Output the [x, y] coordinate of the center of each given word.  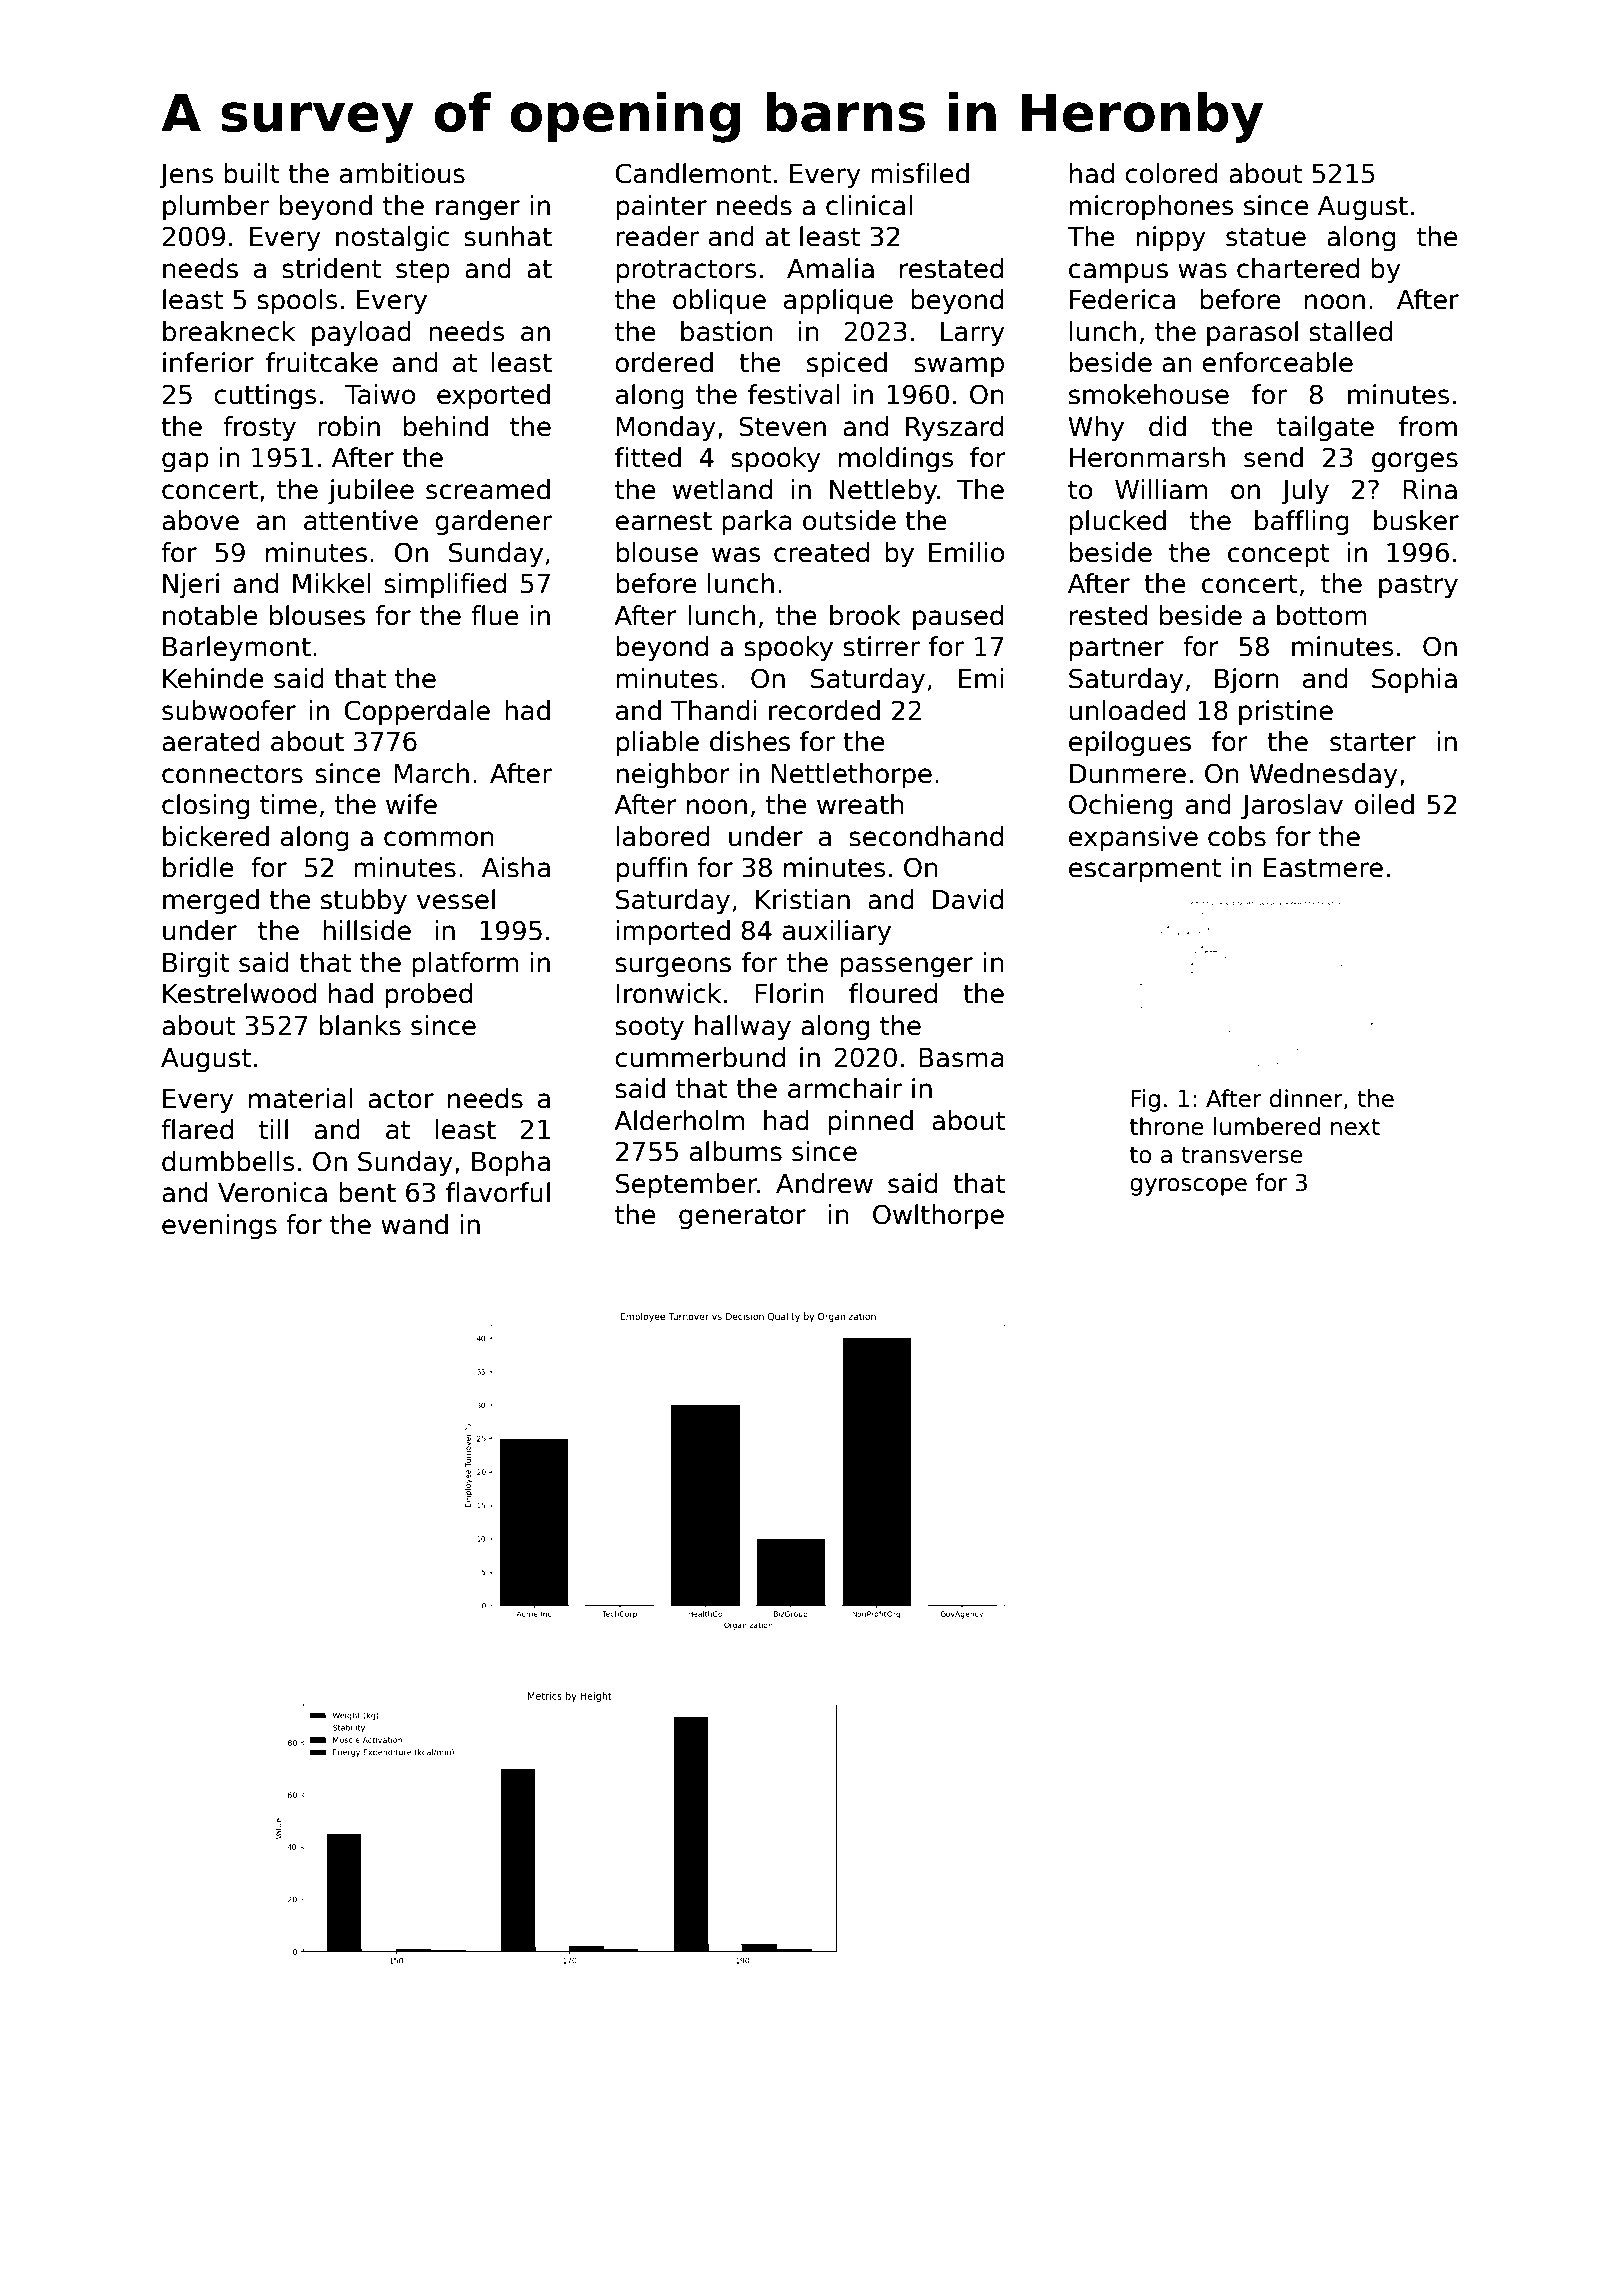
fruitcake [322, 362]
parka [757, 523]
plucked [1118, 523]
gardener [493, 523]
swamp [959, 367]
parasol [1252, 334]
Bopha [511, 1164]
